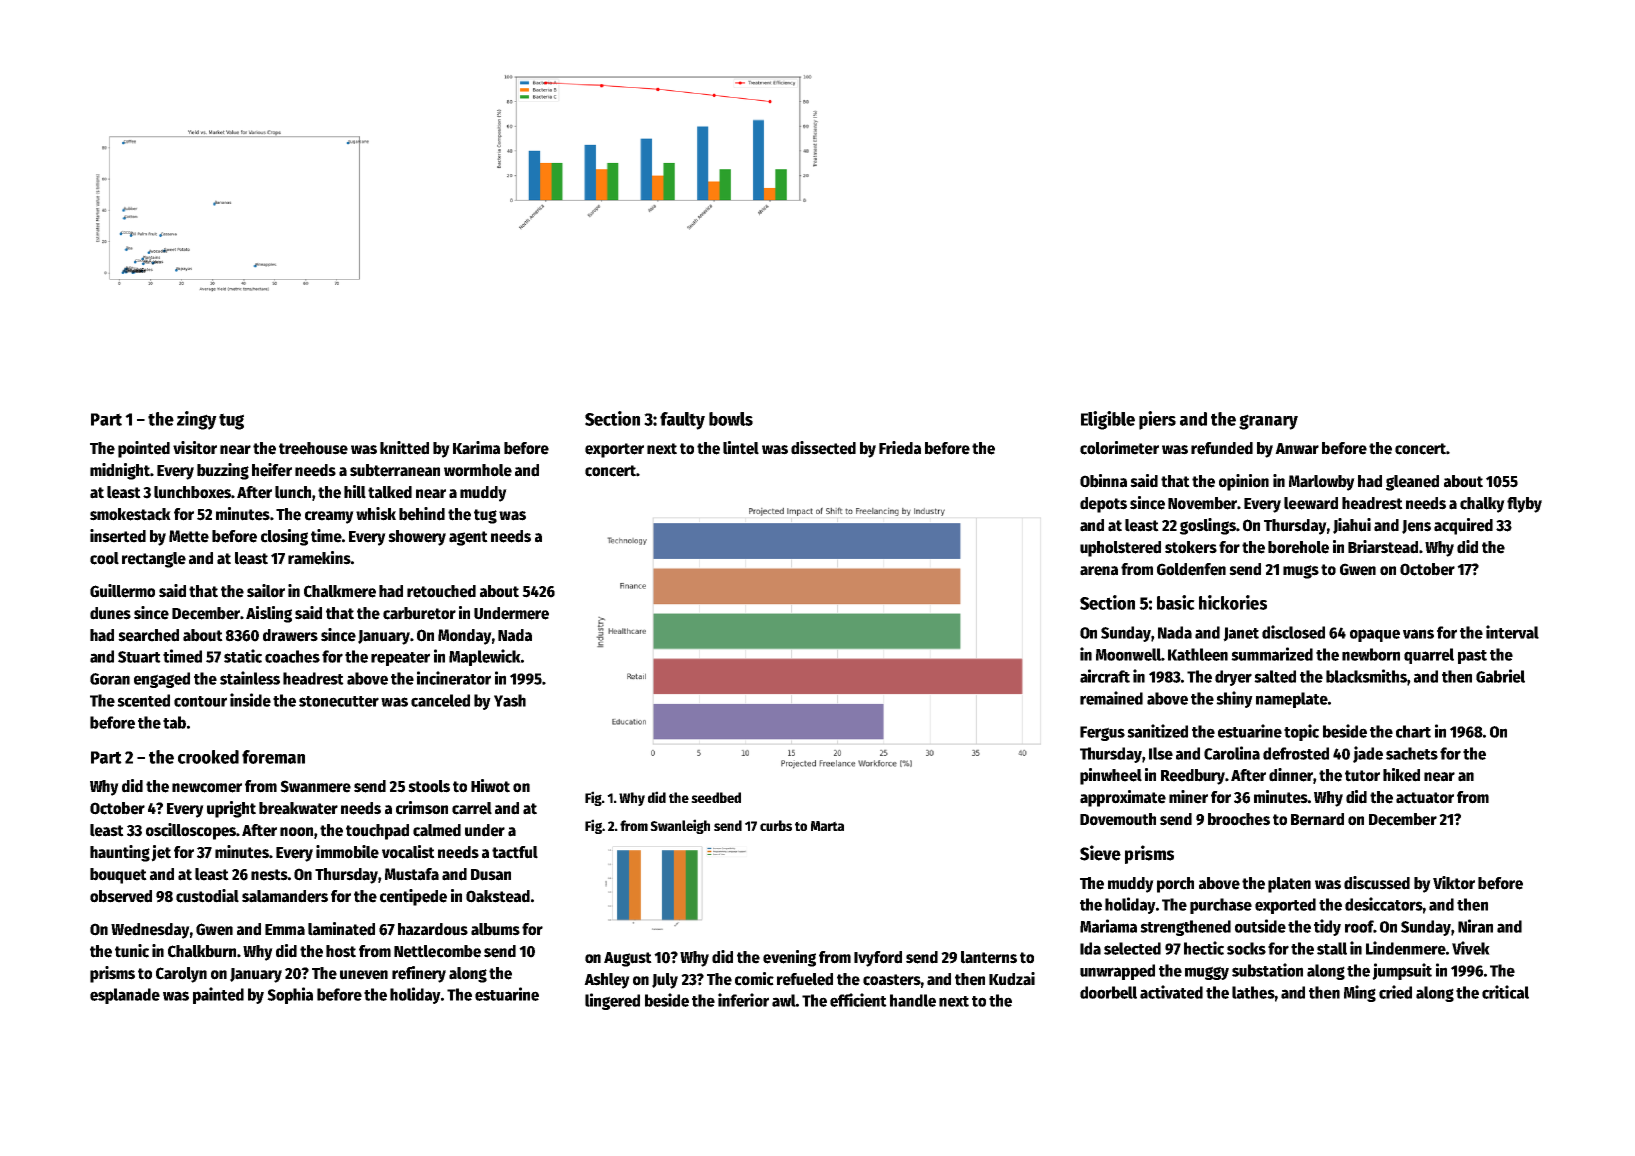 The width and height of the document is (1635, 1156). I want to click on lathes, so click(1253, 992).
